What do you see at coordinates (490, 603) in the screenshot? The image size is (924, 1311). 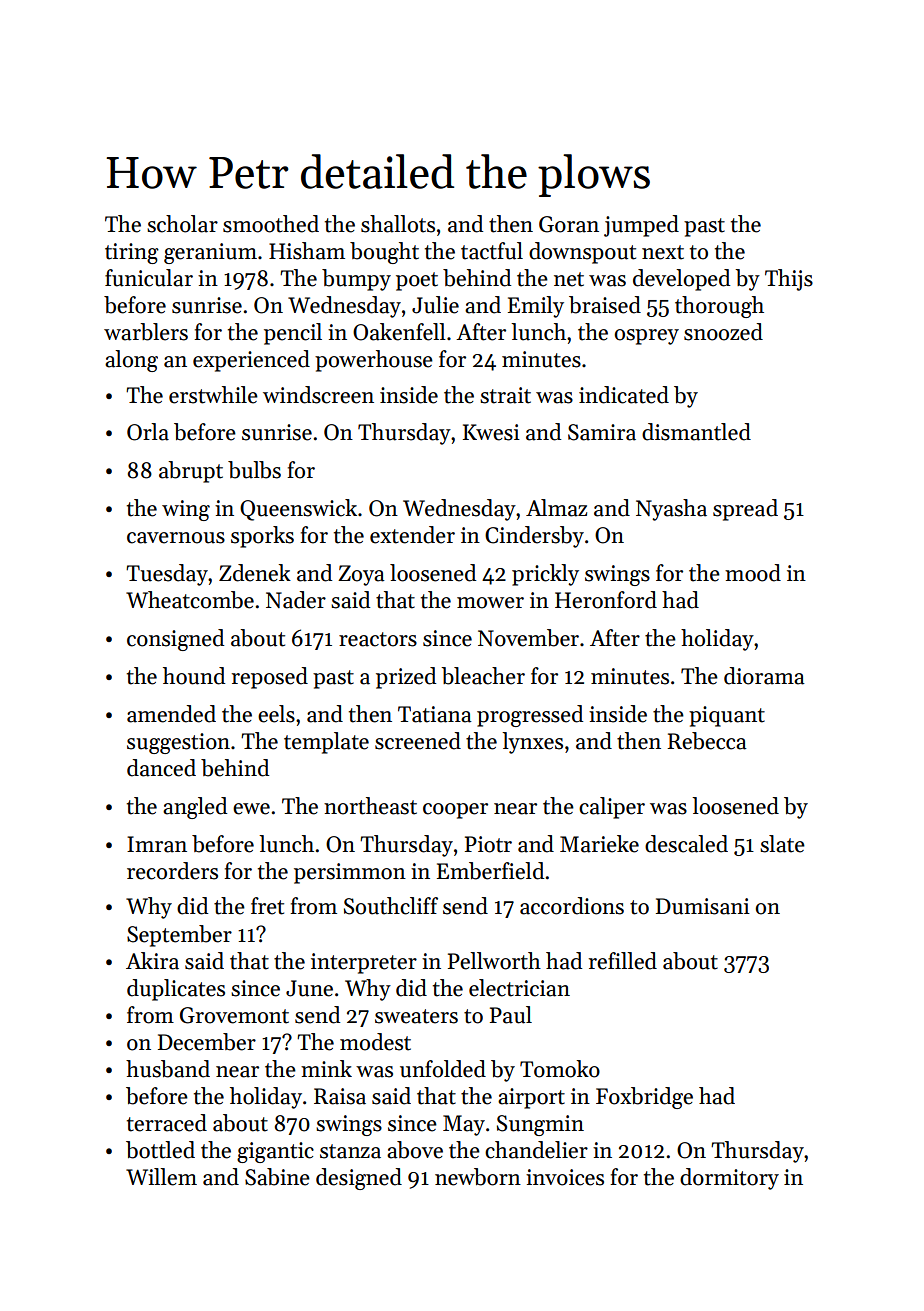 I see `mower` at bounding box center [490, 603].
